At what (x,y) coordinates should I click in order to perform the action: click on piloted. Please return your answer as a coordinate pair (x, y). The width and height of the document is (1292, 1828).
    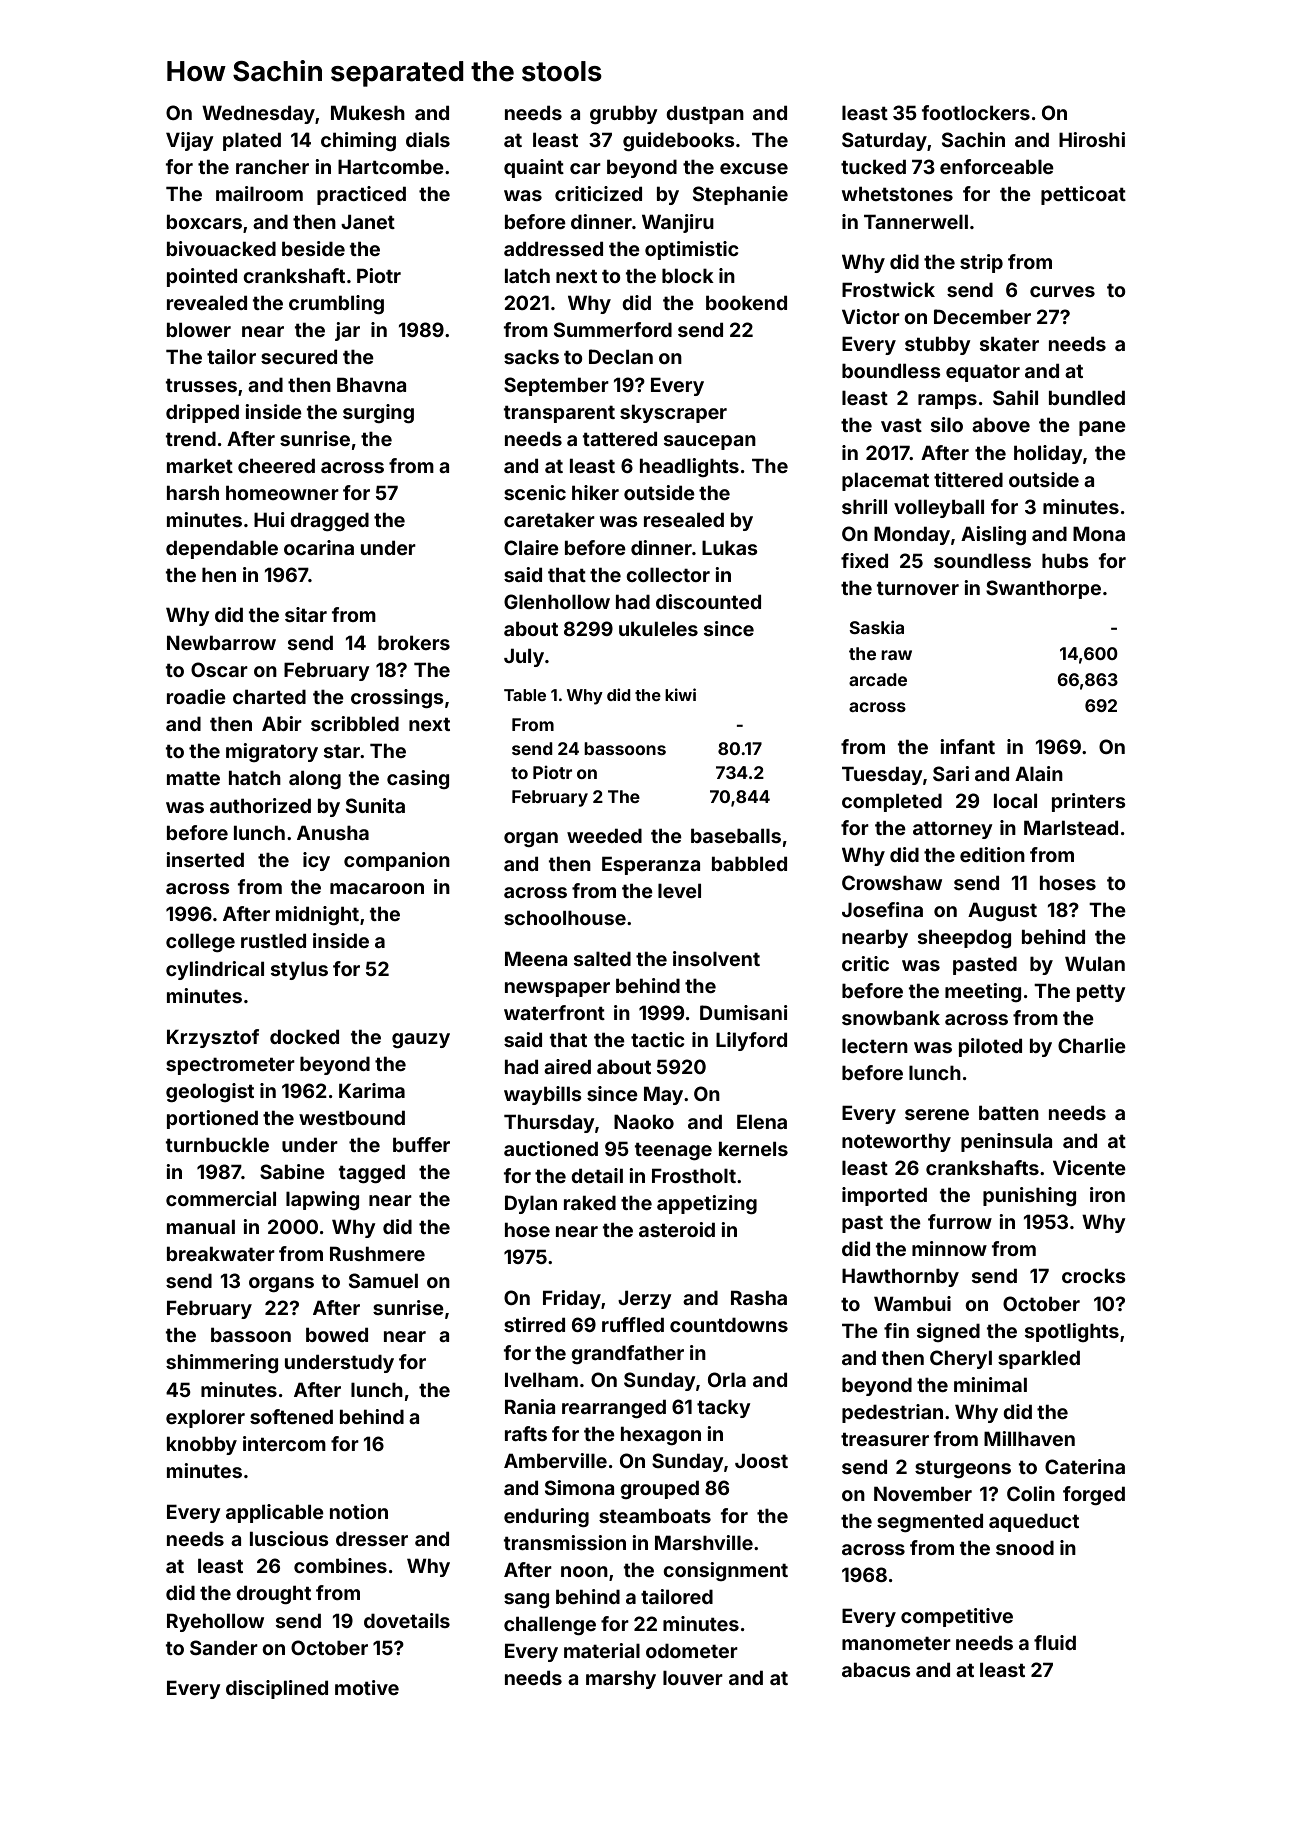
    Looking at the image, I should click on (990, 1047).
